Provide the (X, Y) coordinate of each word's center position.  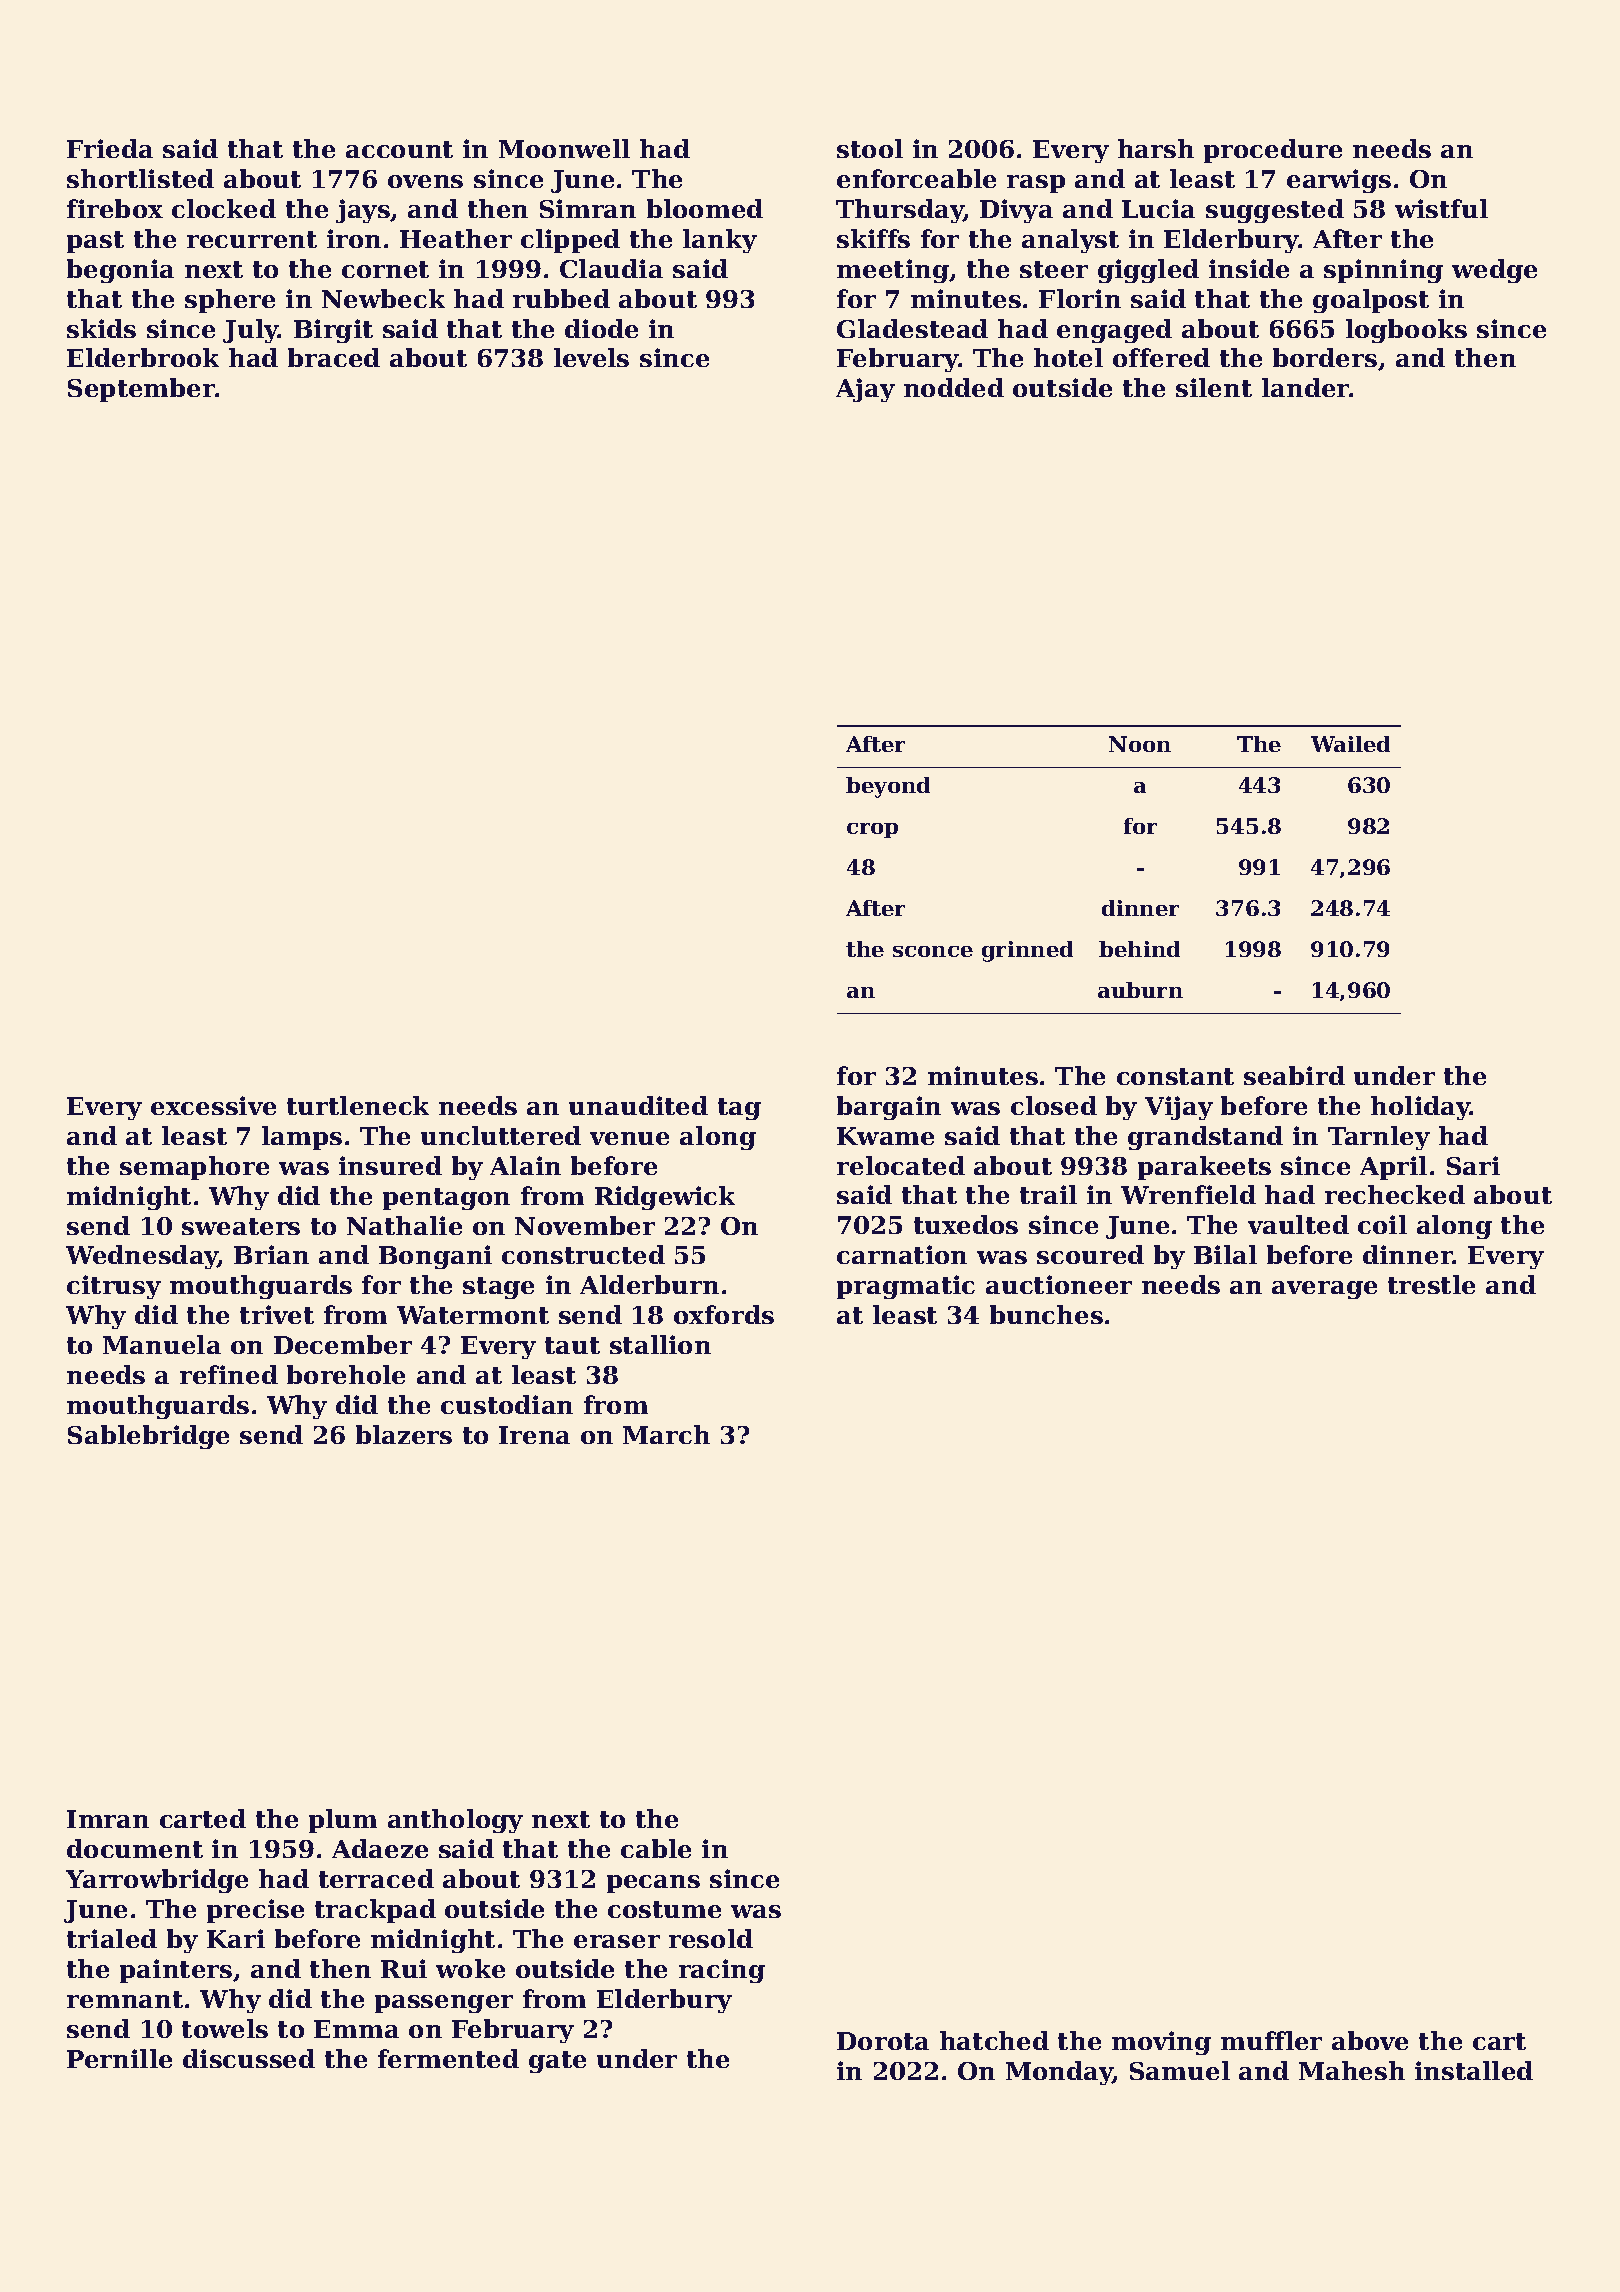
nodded (954, 387)
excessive (213, 1105)
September (141, 390)
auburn (1140, 990)
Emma (356, 2029)
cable (656, 1848)
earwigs (1339, 181)
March (666, 1434)
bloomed (705, 208)
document (135, 1848)
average (1324, 1290)
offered (1161, 357)
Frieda (110, 148)
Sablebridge (148, 1437)
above (1370, 2040)
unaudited (638, 1105)
